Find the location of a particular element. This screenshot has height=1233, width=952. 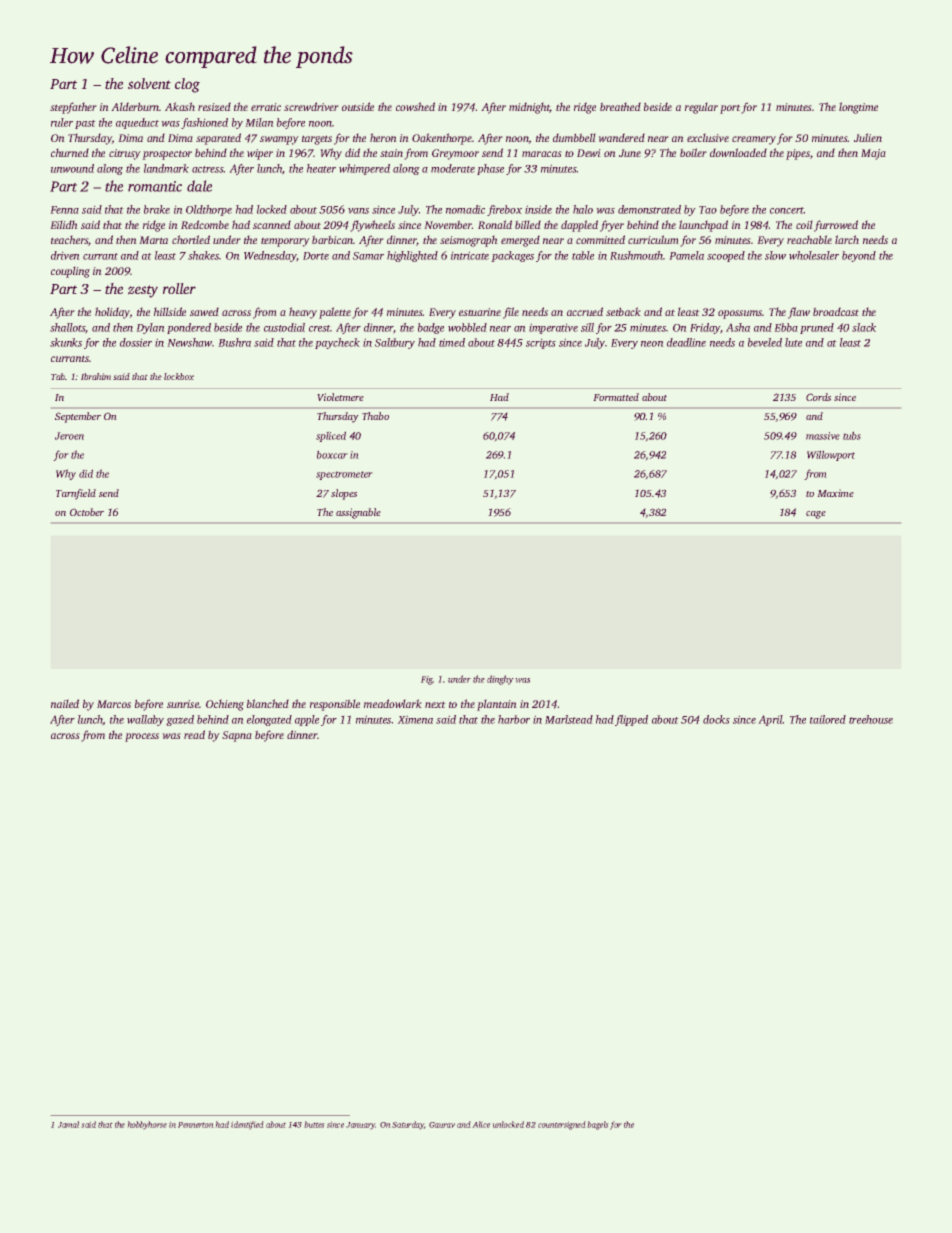

Tao is located at coordinates (708, 210).
